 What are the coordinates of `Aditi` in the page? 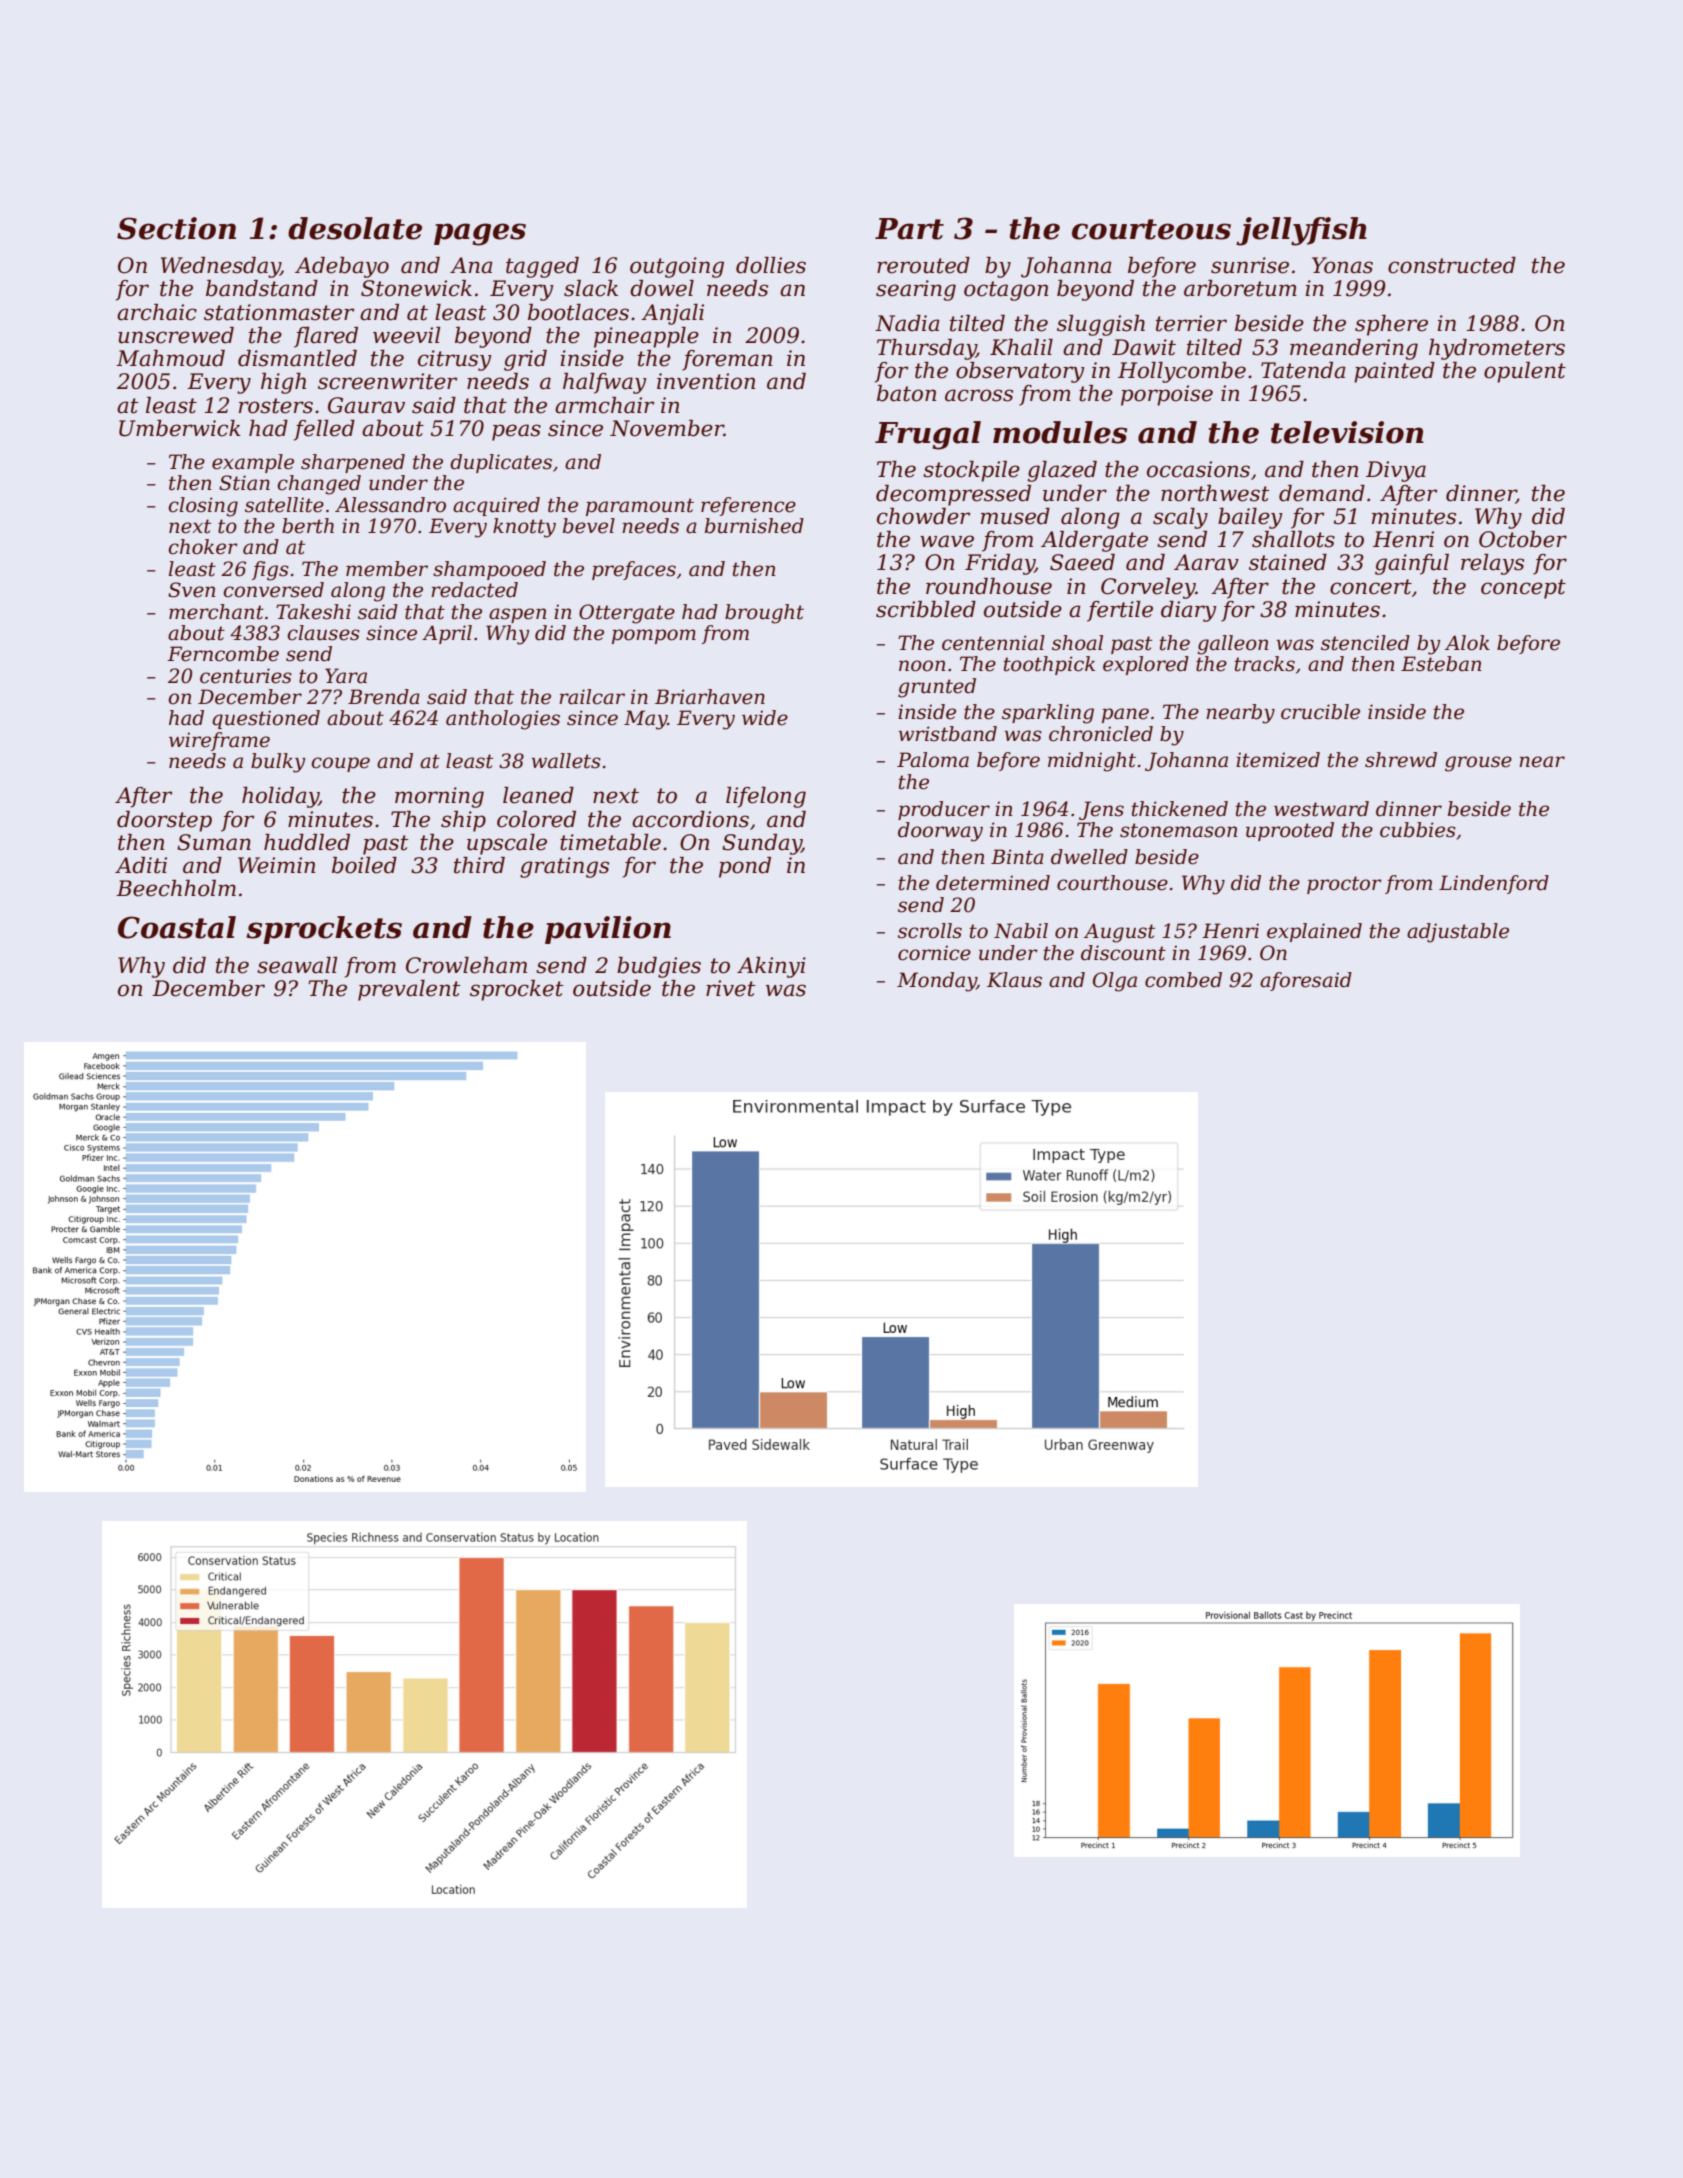 It's located at (141, 865).
